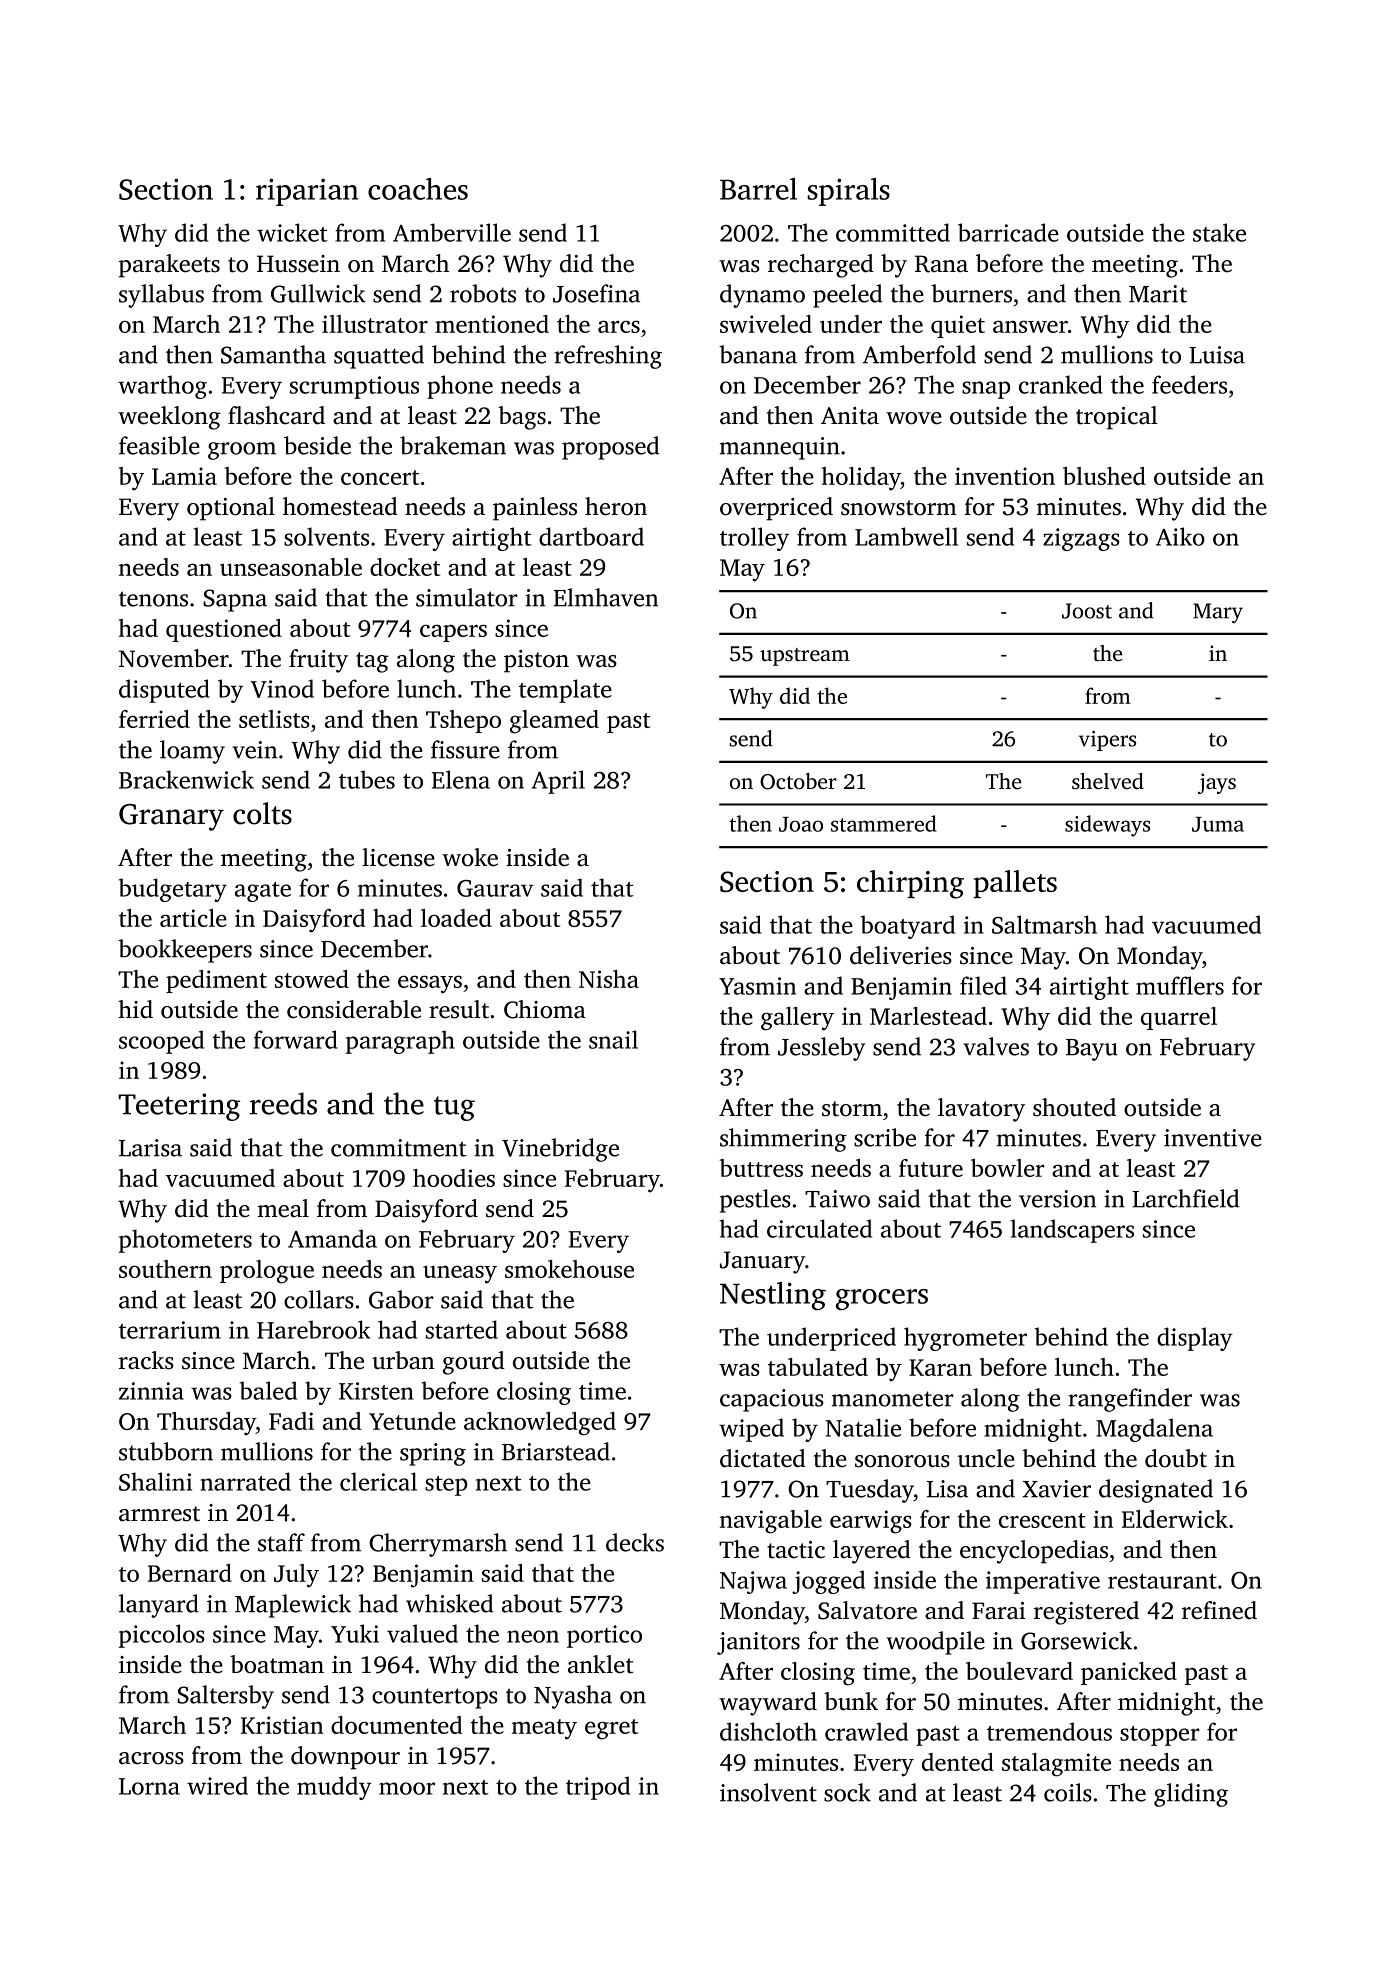  I want to click on rangefinder, so click(1130, 1400).
